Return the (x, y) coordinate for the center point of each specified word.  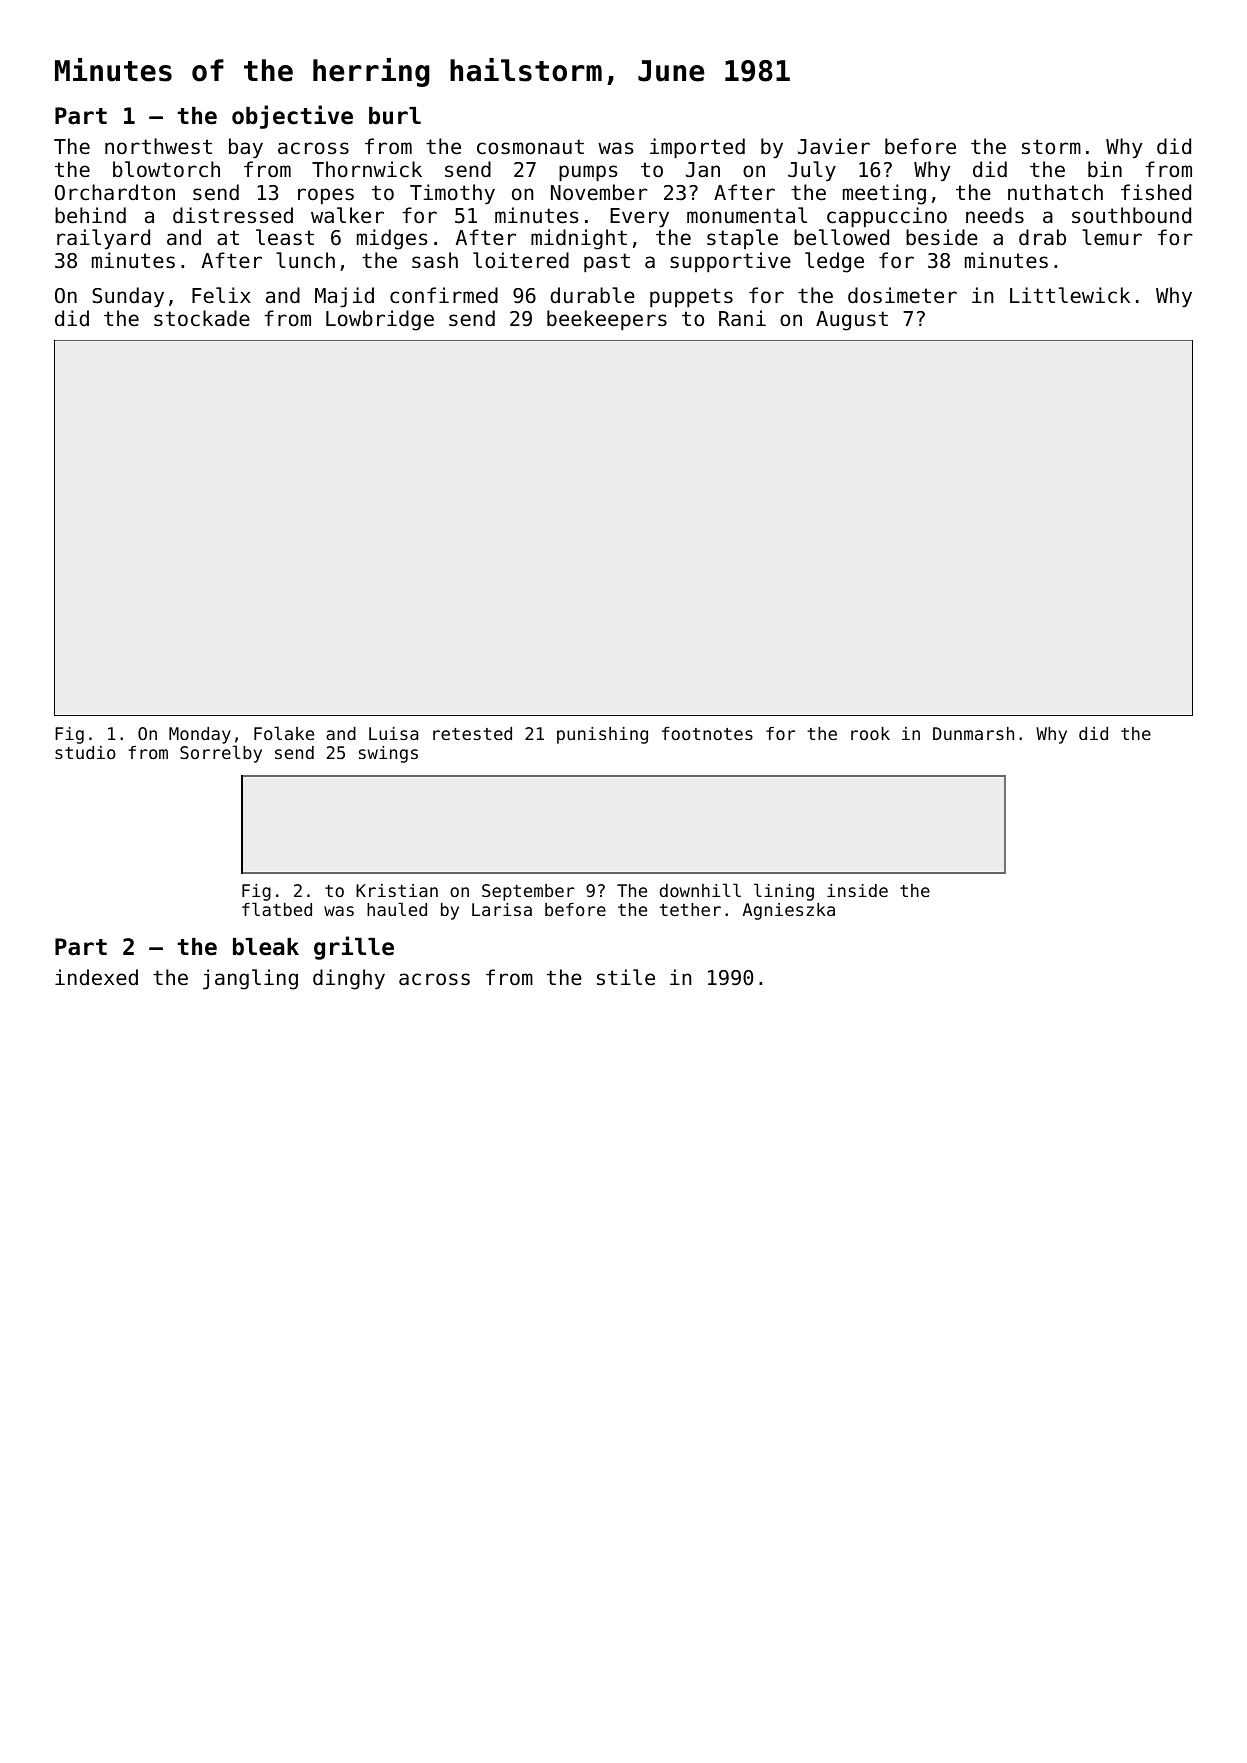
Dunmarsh (973, 733)
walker (347, 215)
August (852, 321)
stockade (202, 318)
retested (472, 733)
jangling (250, 979)
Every (639, 218)
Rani (742, 318)
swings (388, 754)
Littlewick (1070, 295)
